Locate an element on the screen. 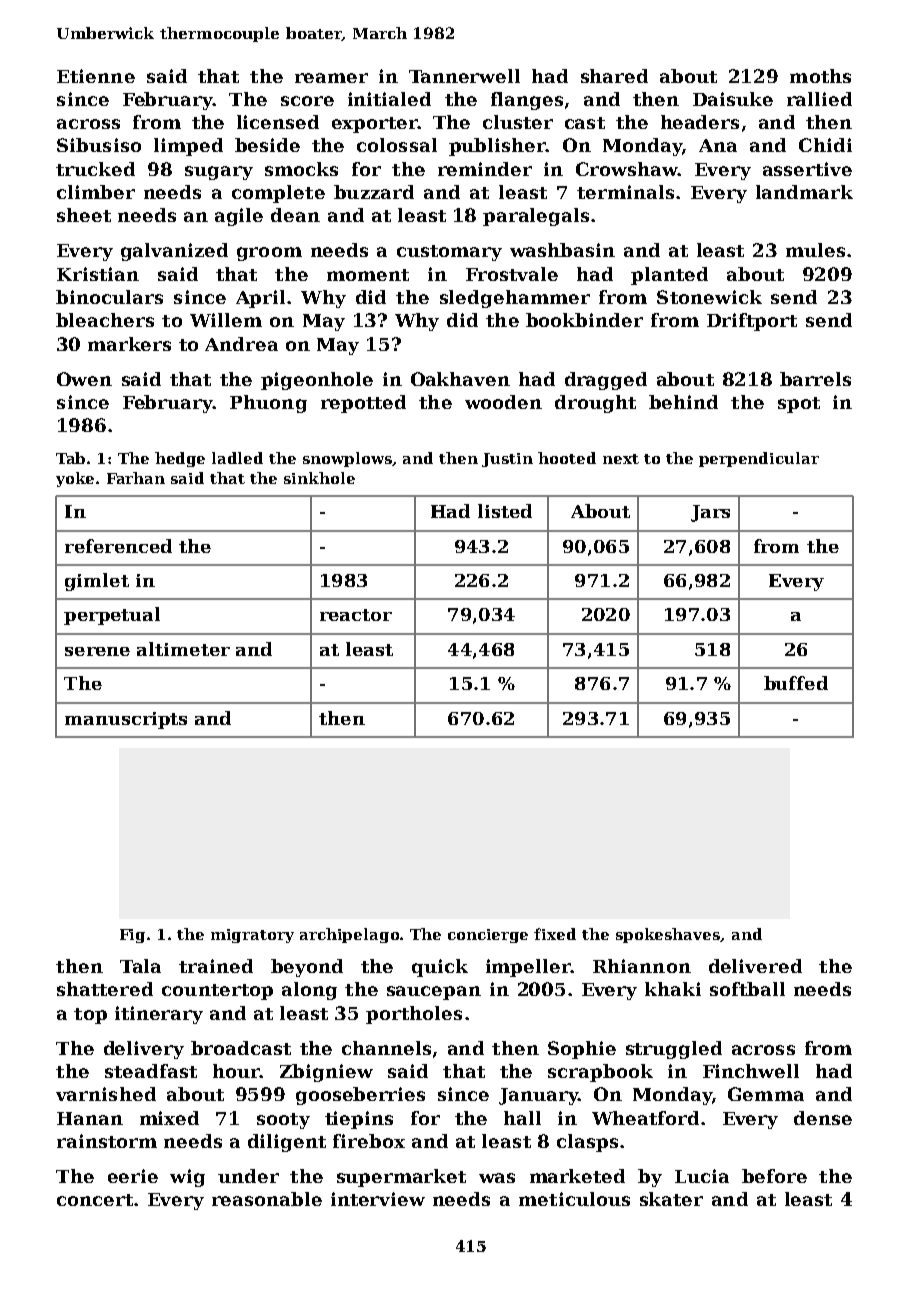 The height and width of the screenshot is (1291, 909). Justin is located at coordinates (507, 460).
